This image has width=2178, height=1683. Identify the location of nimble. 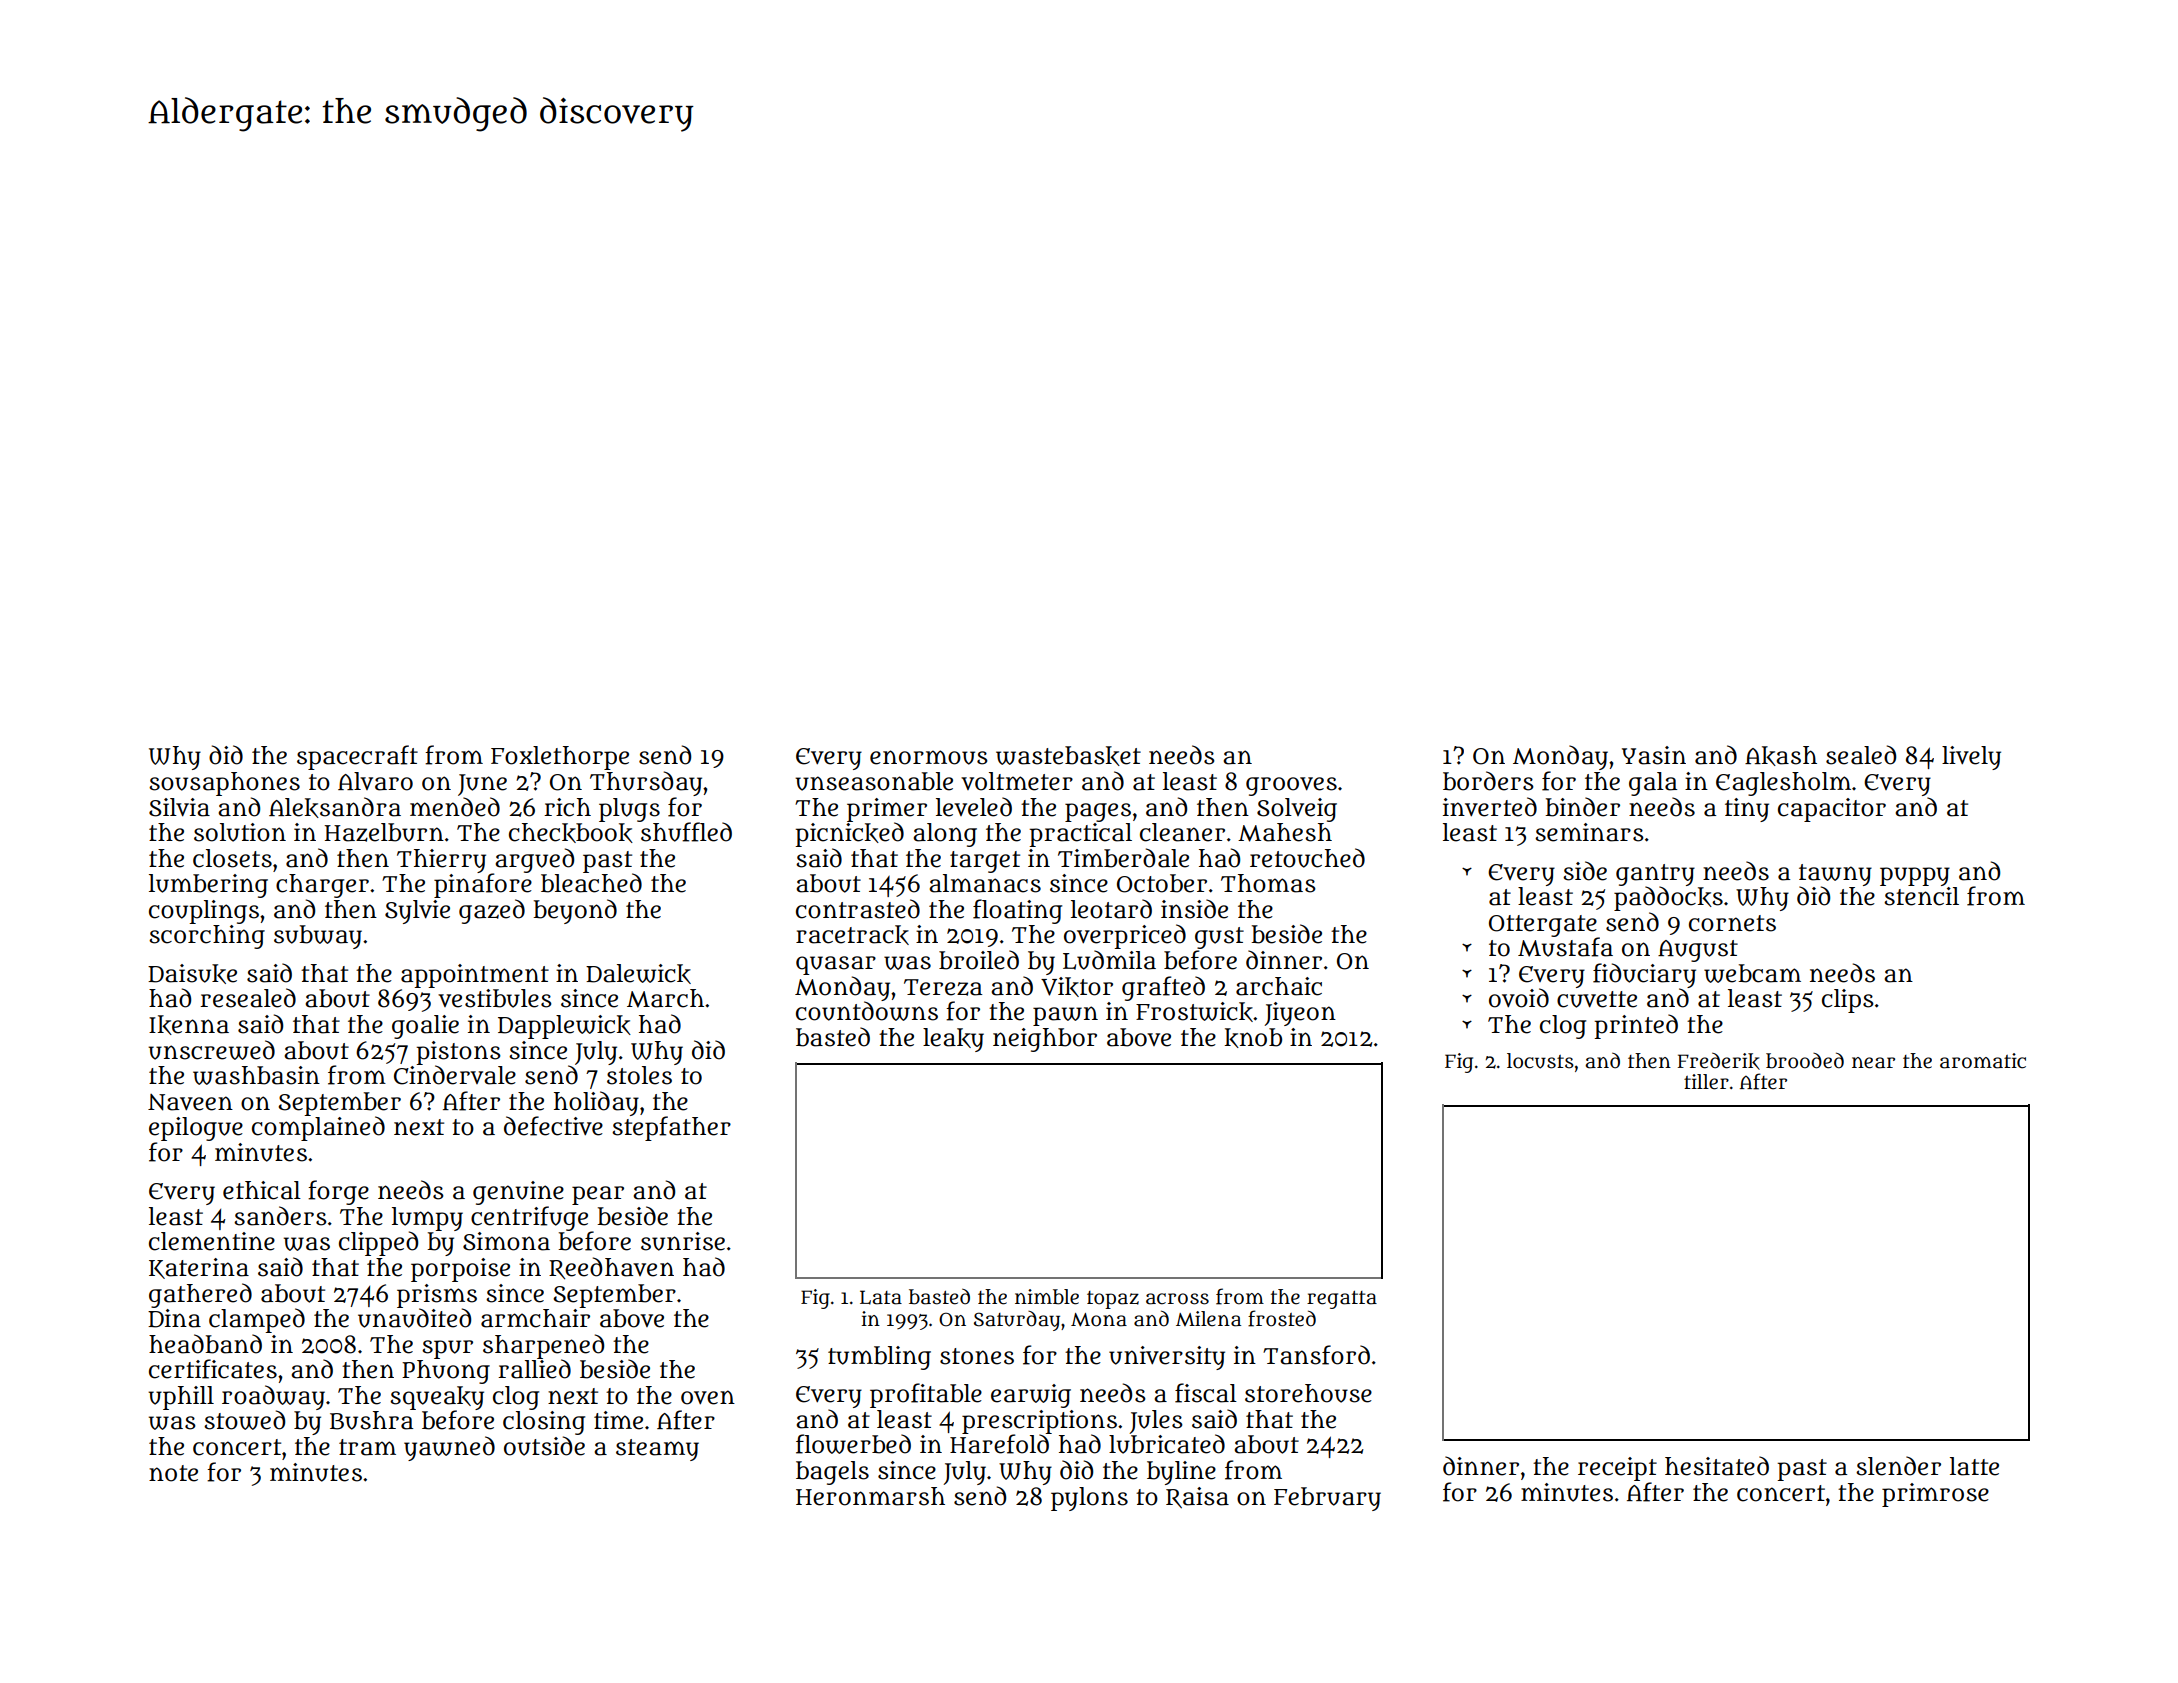
(1047, 1297).
